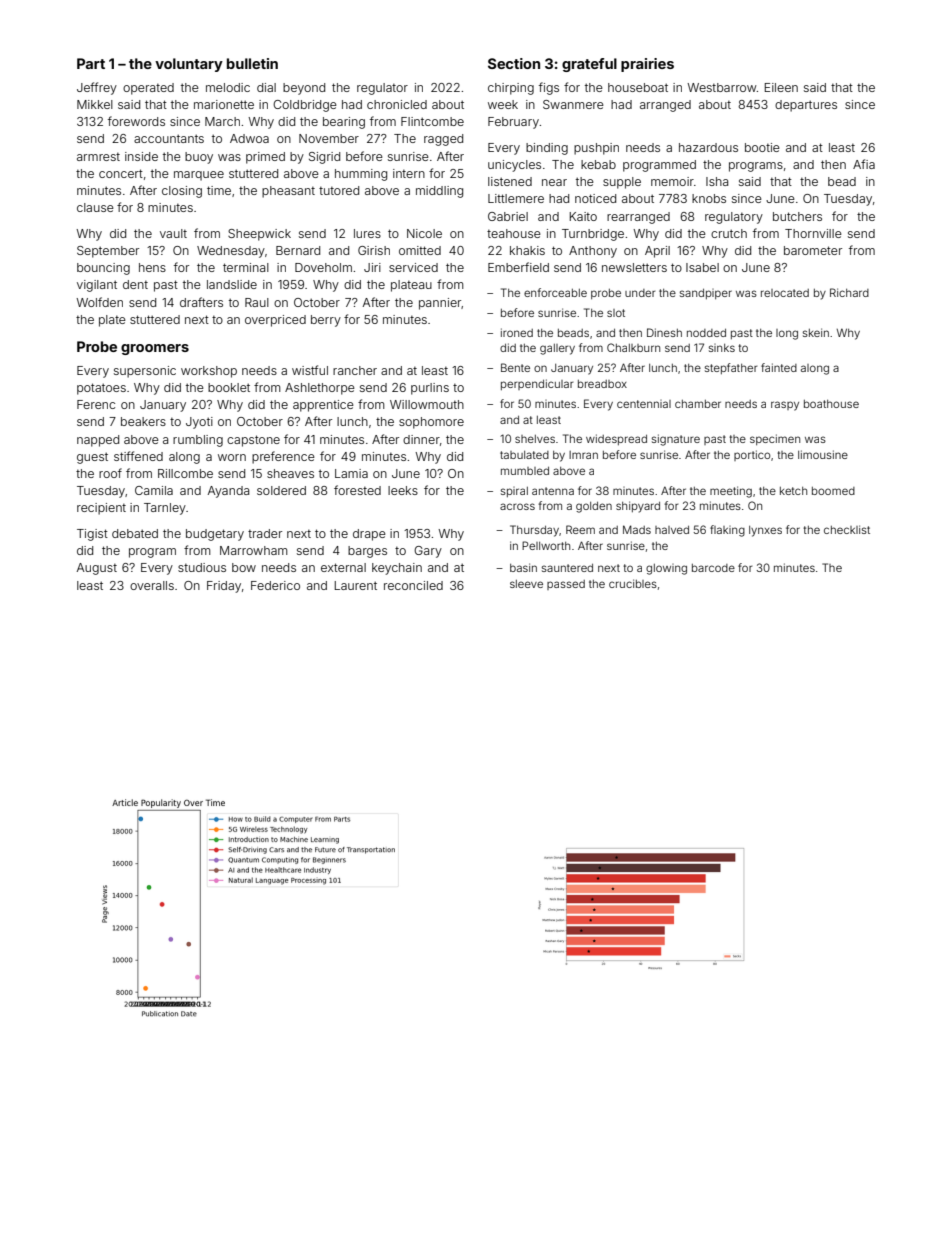 Image resolution: width=952 pixels, height=1233 pixels. What do you see at coordinates (275, 585) in the screenshot?
I see `Federico` at bounding box center [275, 585].
